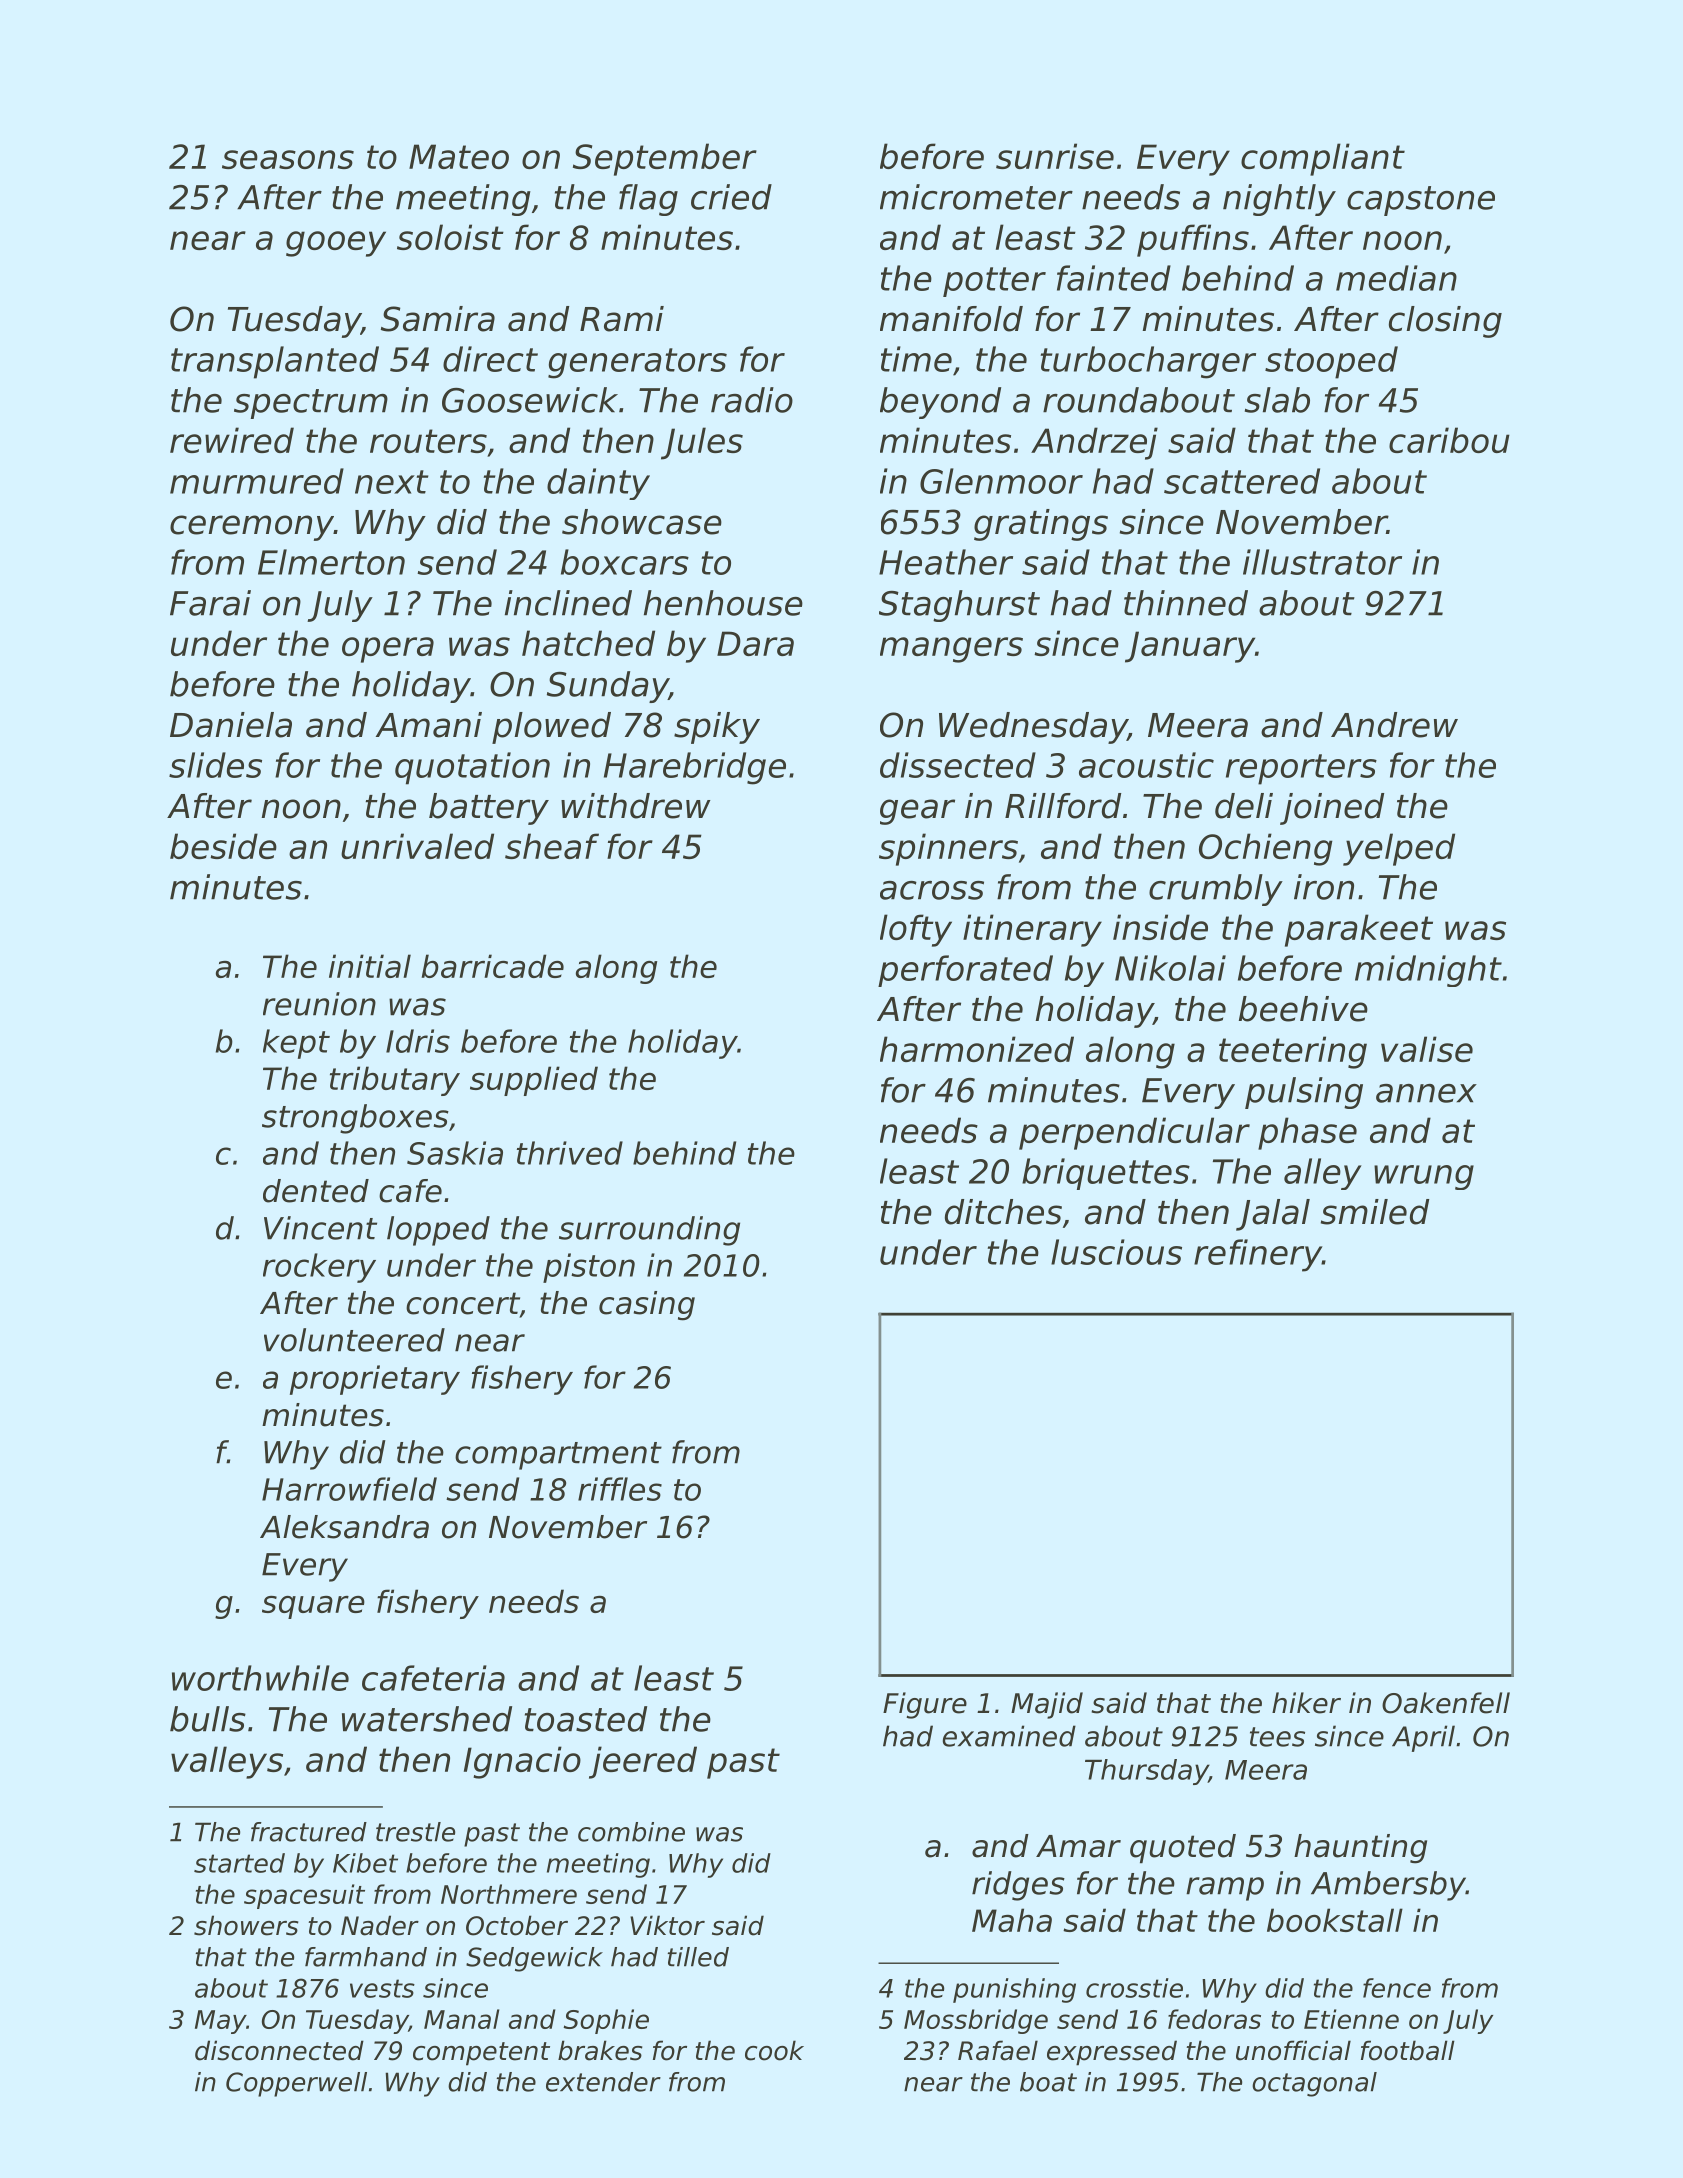 Image resolution: width=1683 pixels, height=2178 pixels. I want to click on dented, so click(316, 1191).
